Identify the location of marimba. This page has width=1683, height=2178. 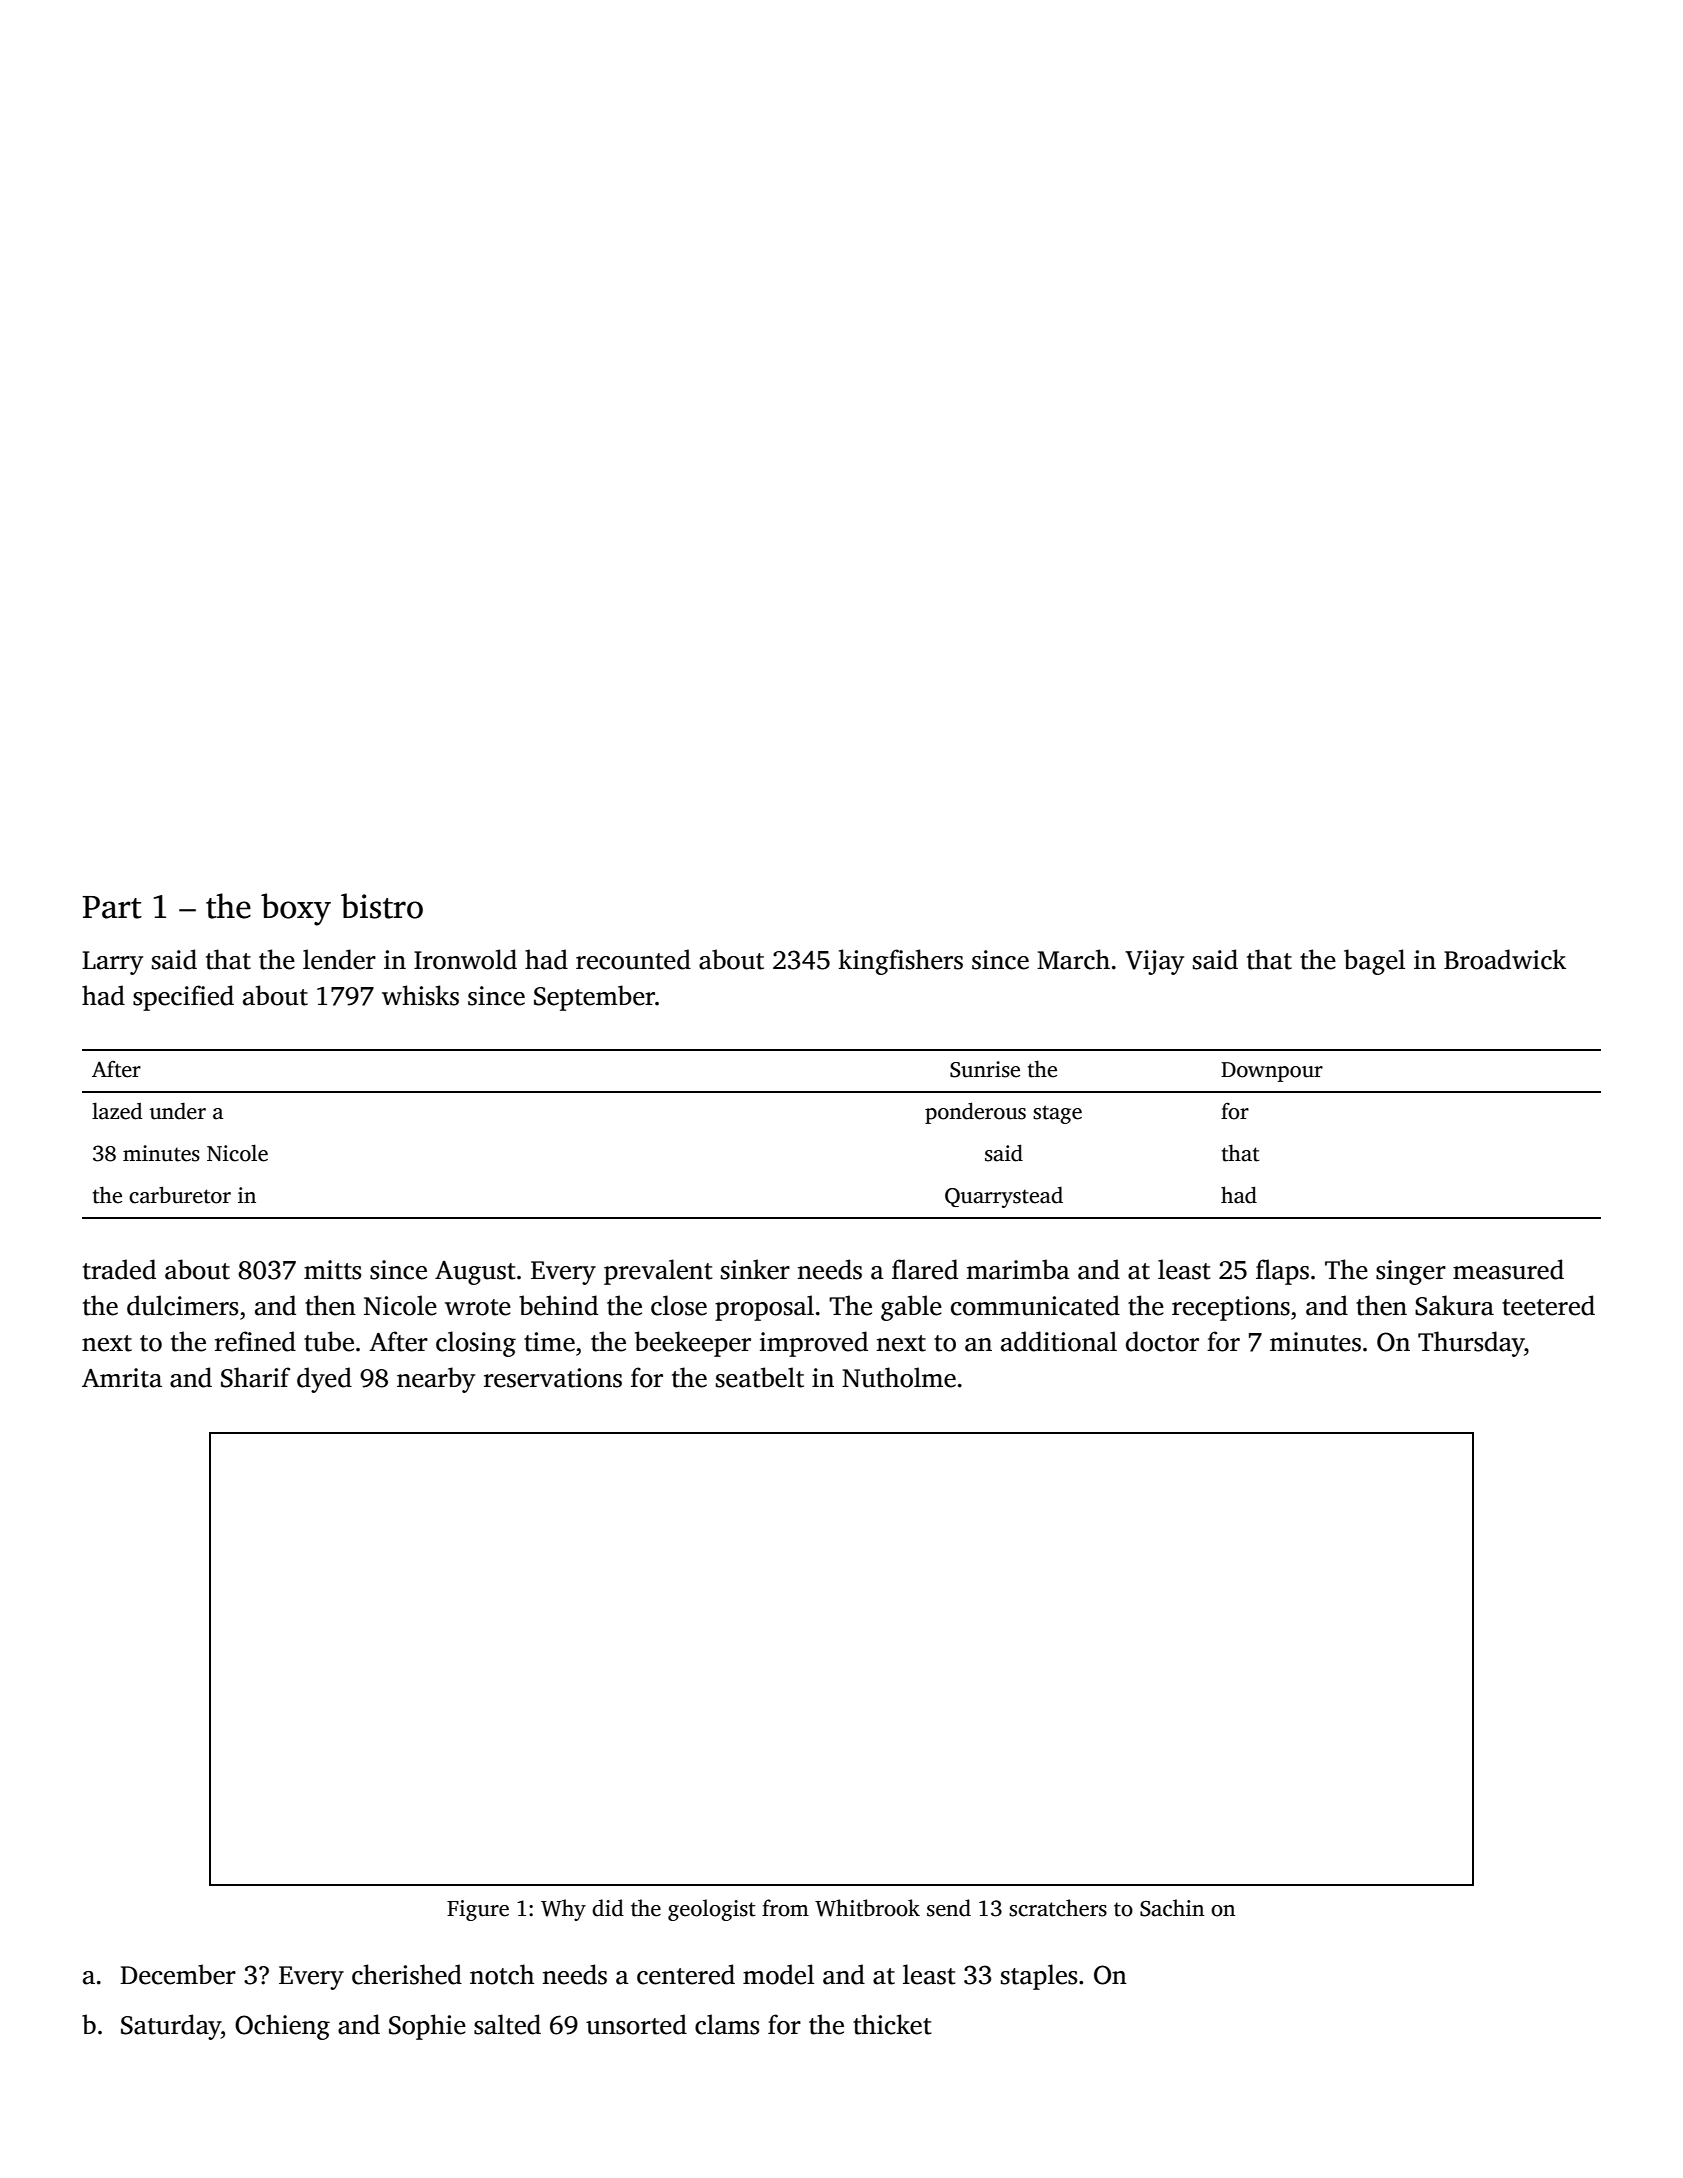
(1018, 1269).
